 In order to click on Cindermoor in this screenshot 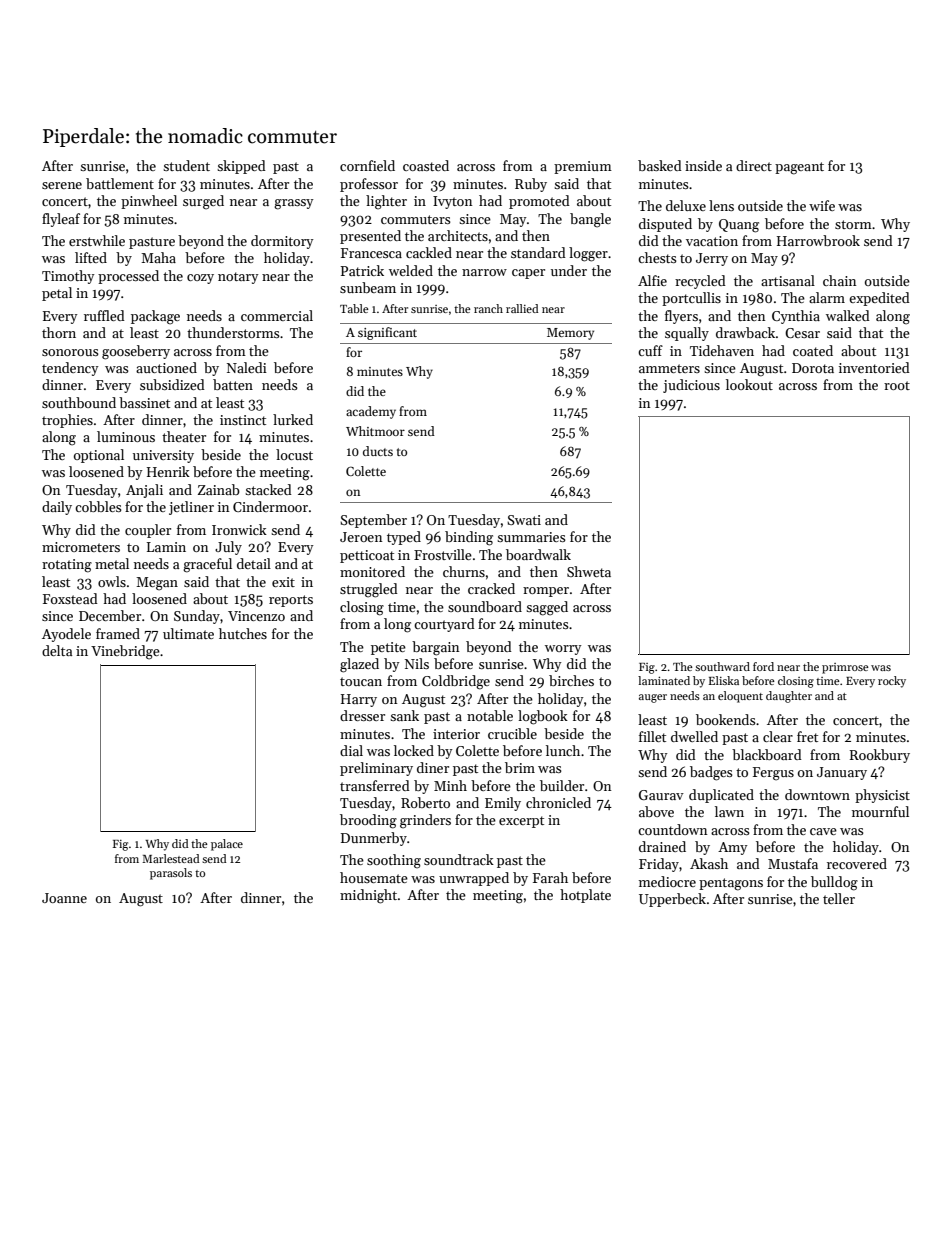, I will do `click(270, 506)`.
